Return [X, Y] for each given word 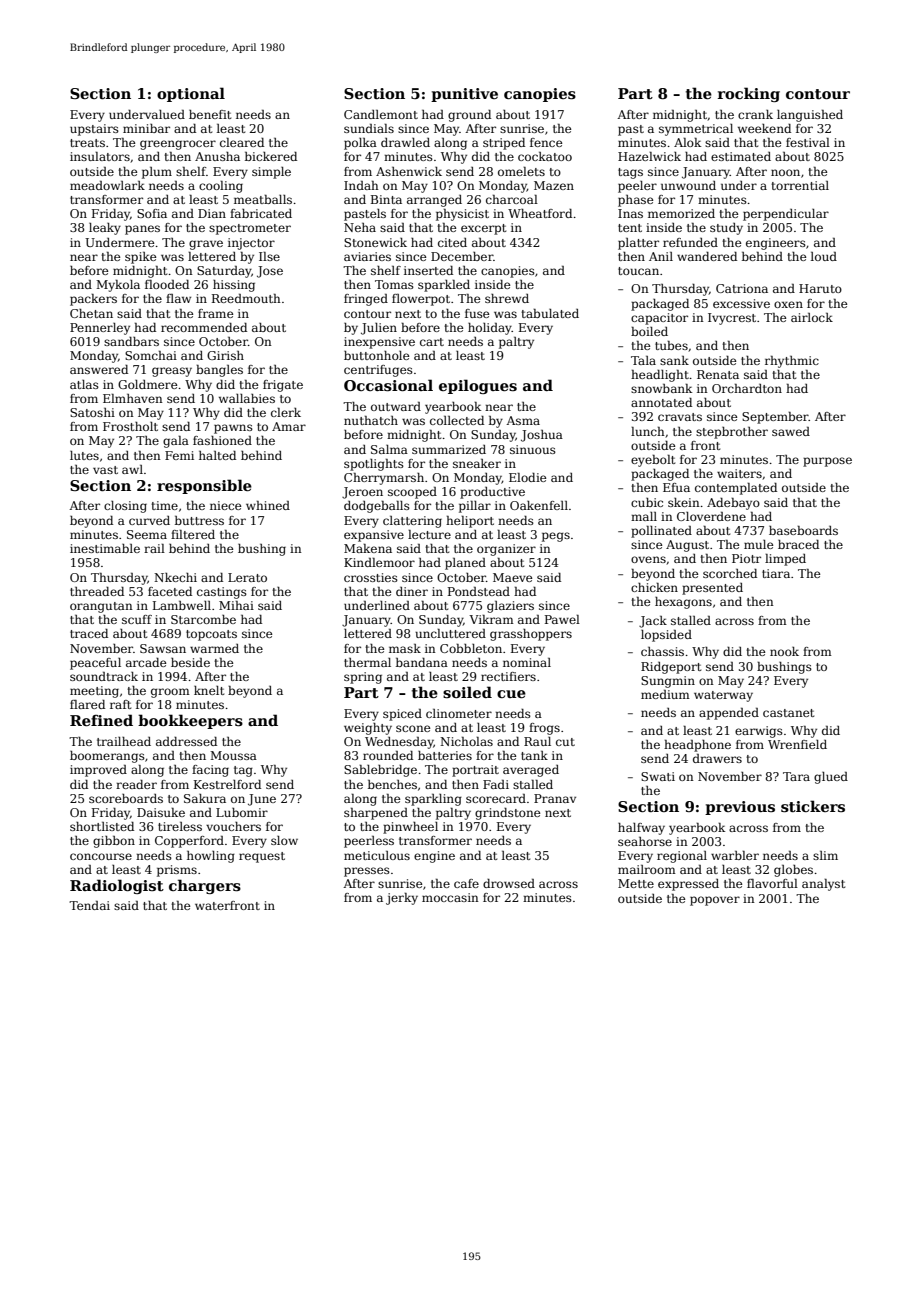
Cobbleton [471, 648]
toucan [638, 271]
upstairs [94, 130]
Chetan [91, 313]
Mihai [236, 605]
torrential [800, 185]
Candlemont [381, 114]
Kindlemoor [379, 562]
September [775, 418]
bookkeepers [190, 721]
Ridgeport [671, 668]
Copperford [189, 842]
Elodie [527, 477]
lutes [84, 455]
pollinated [661, 532]
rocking [749, 94]
